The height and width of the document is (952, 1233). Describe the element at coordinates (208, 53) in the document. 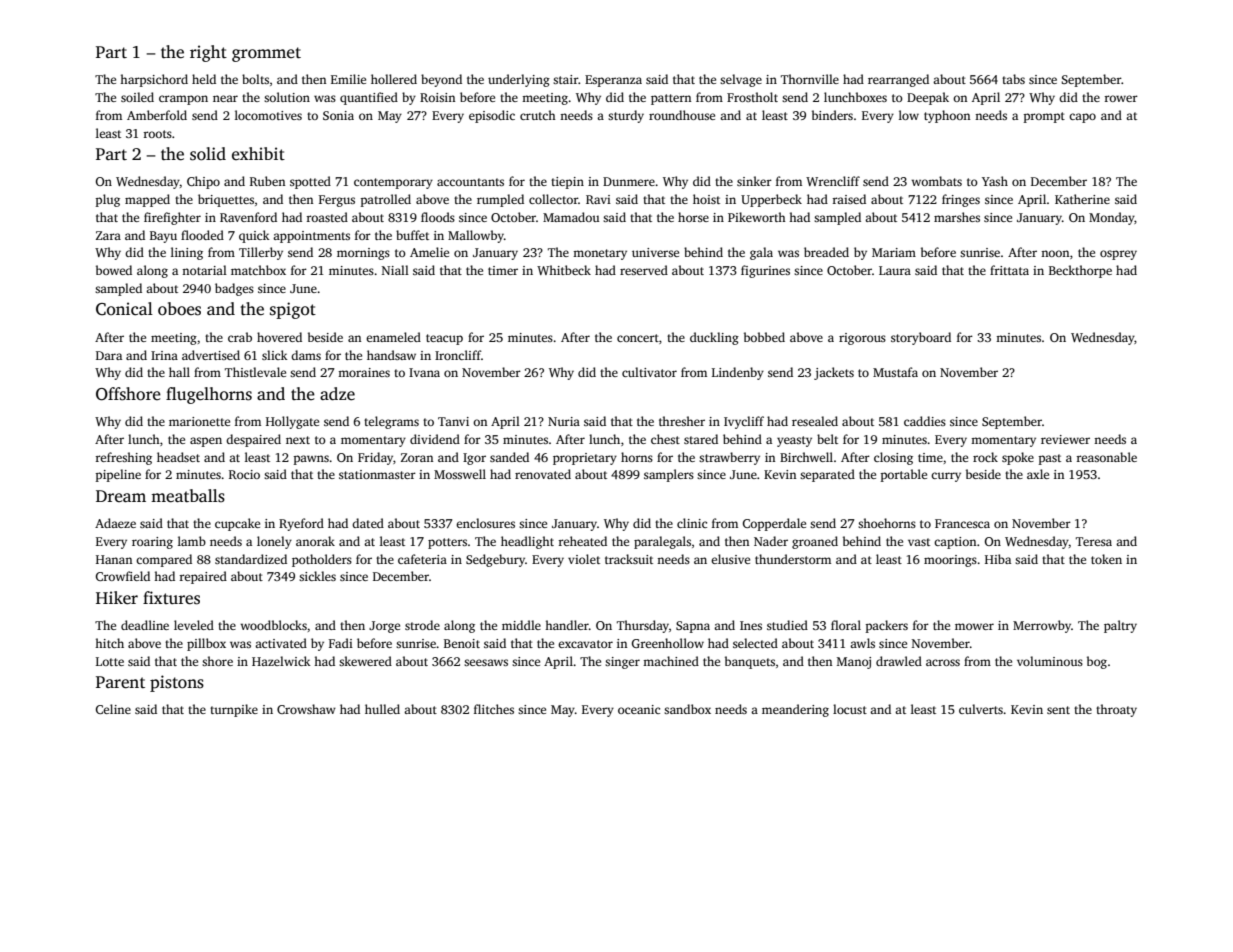

I see `right` at that location.
